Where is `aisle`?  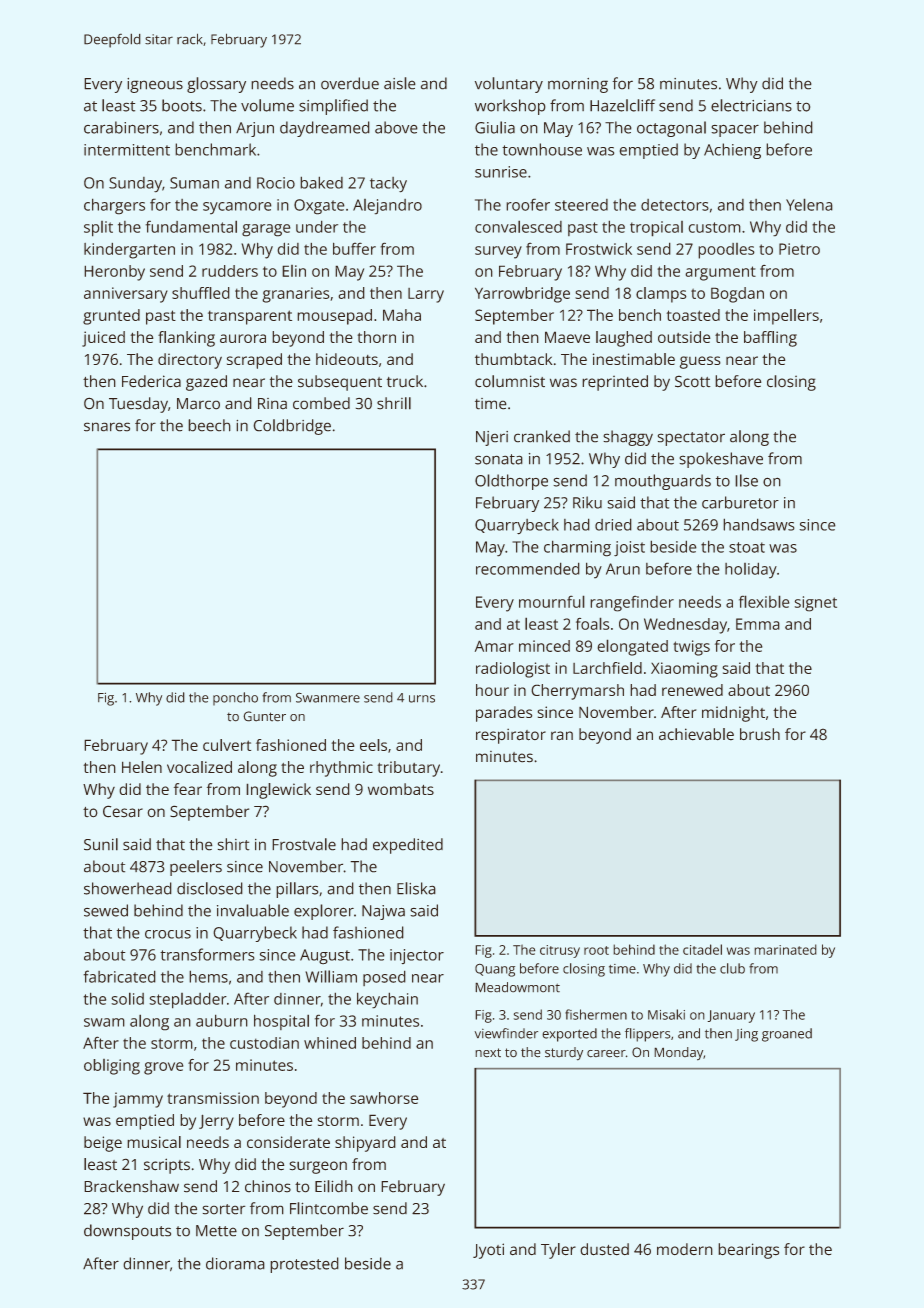 aisle is located at coordinates (400, 83).
